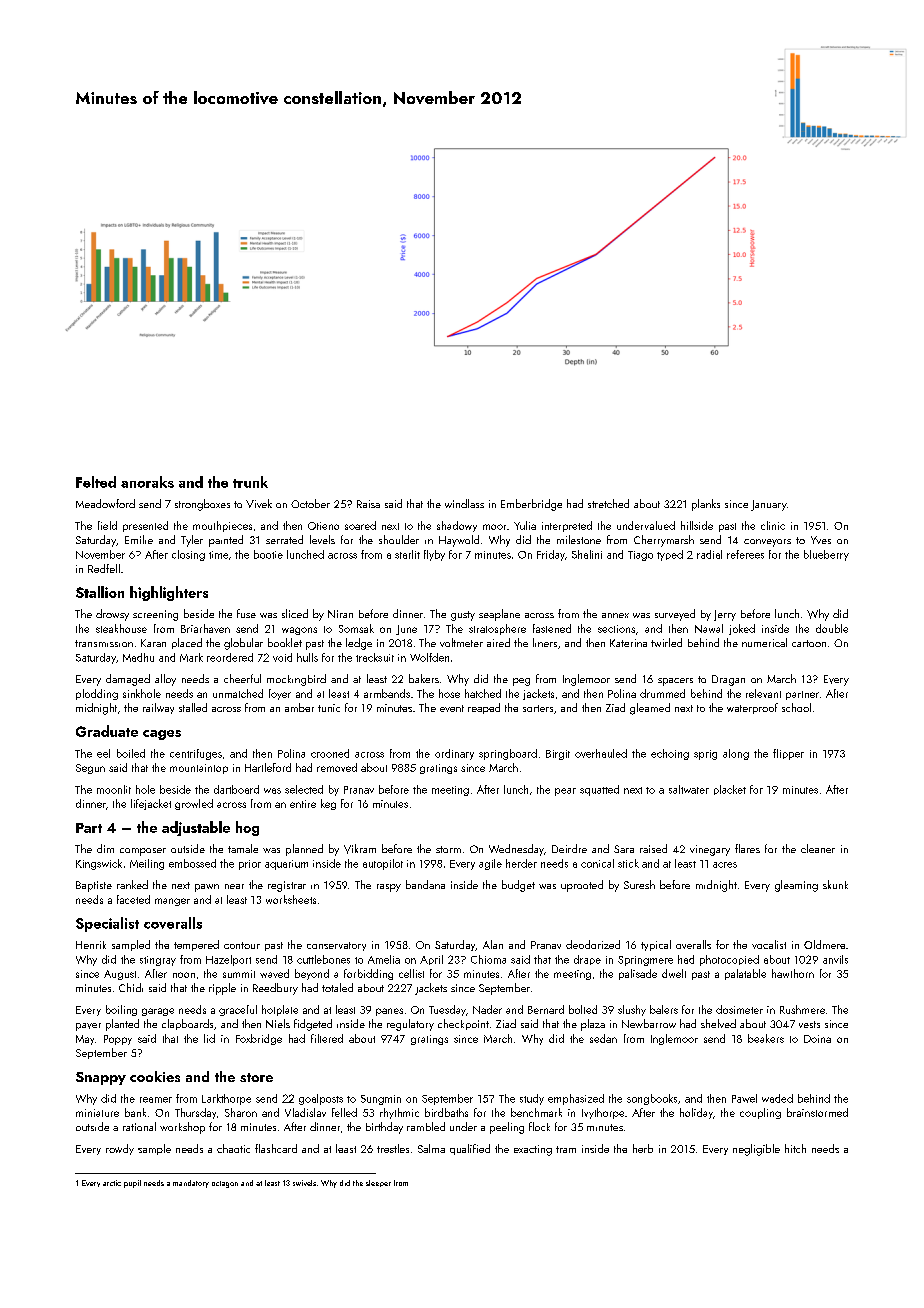 The image size is (924, 1308). I want to click on autopilot, so click(383, 864).
